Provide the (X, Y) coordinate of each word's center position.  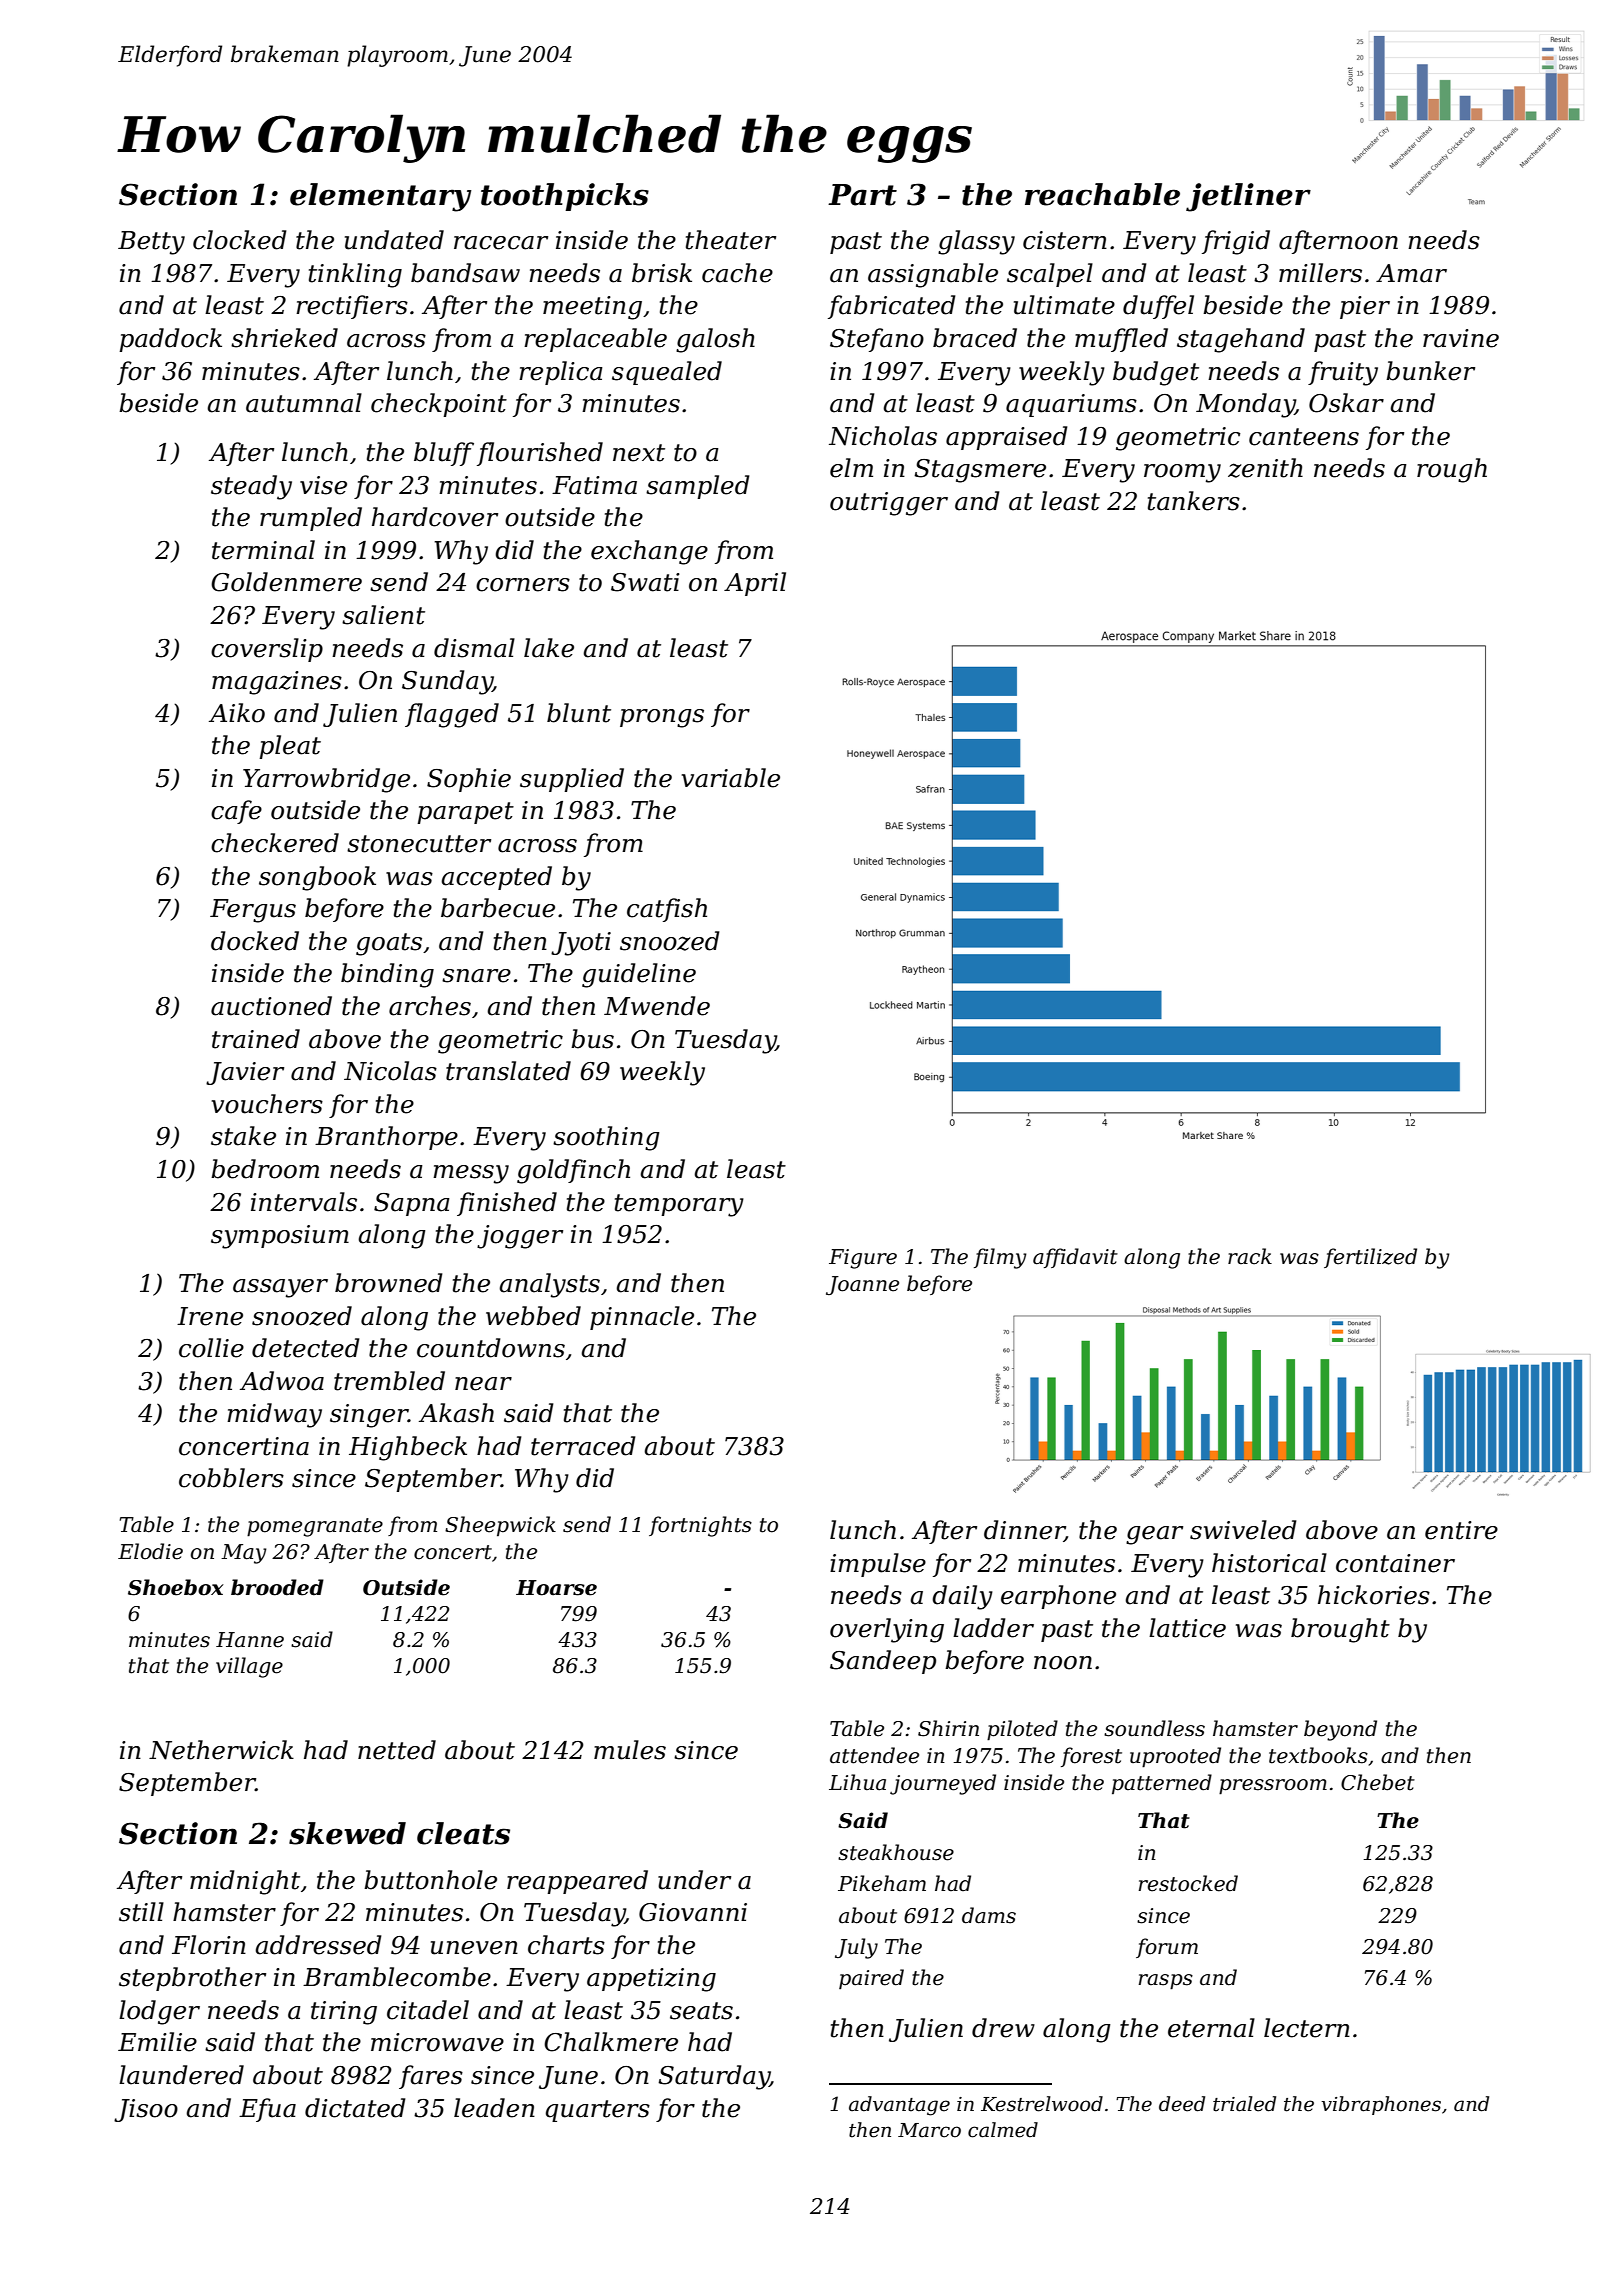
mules (630, 1750)
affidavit (1075, 1258)
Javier (245, 1073)
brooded (277, 1587)
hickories (1374, 1595)
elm (851, 468)
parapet (465, 813)
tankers (1194, 501)
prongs (662, 718)
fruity (1343, 373)
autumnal (304, 403)
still (141, 1912)
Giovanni (693, 1912)
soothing (606, 1138)
